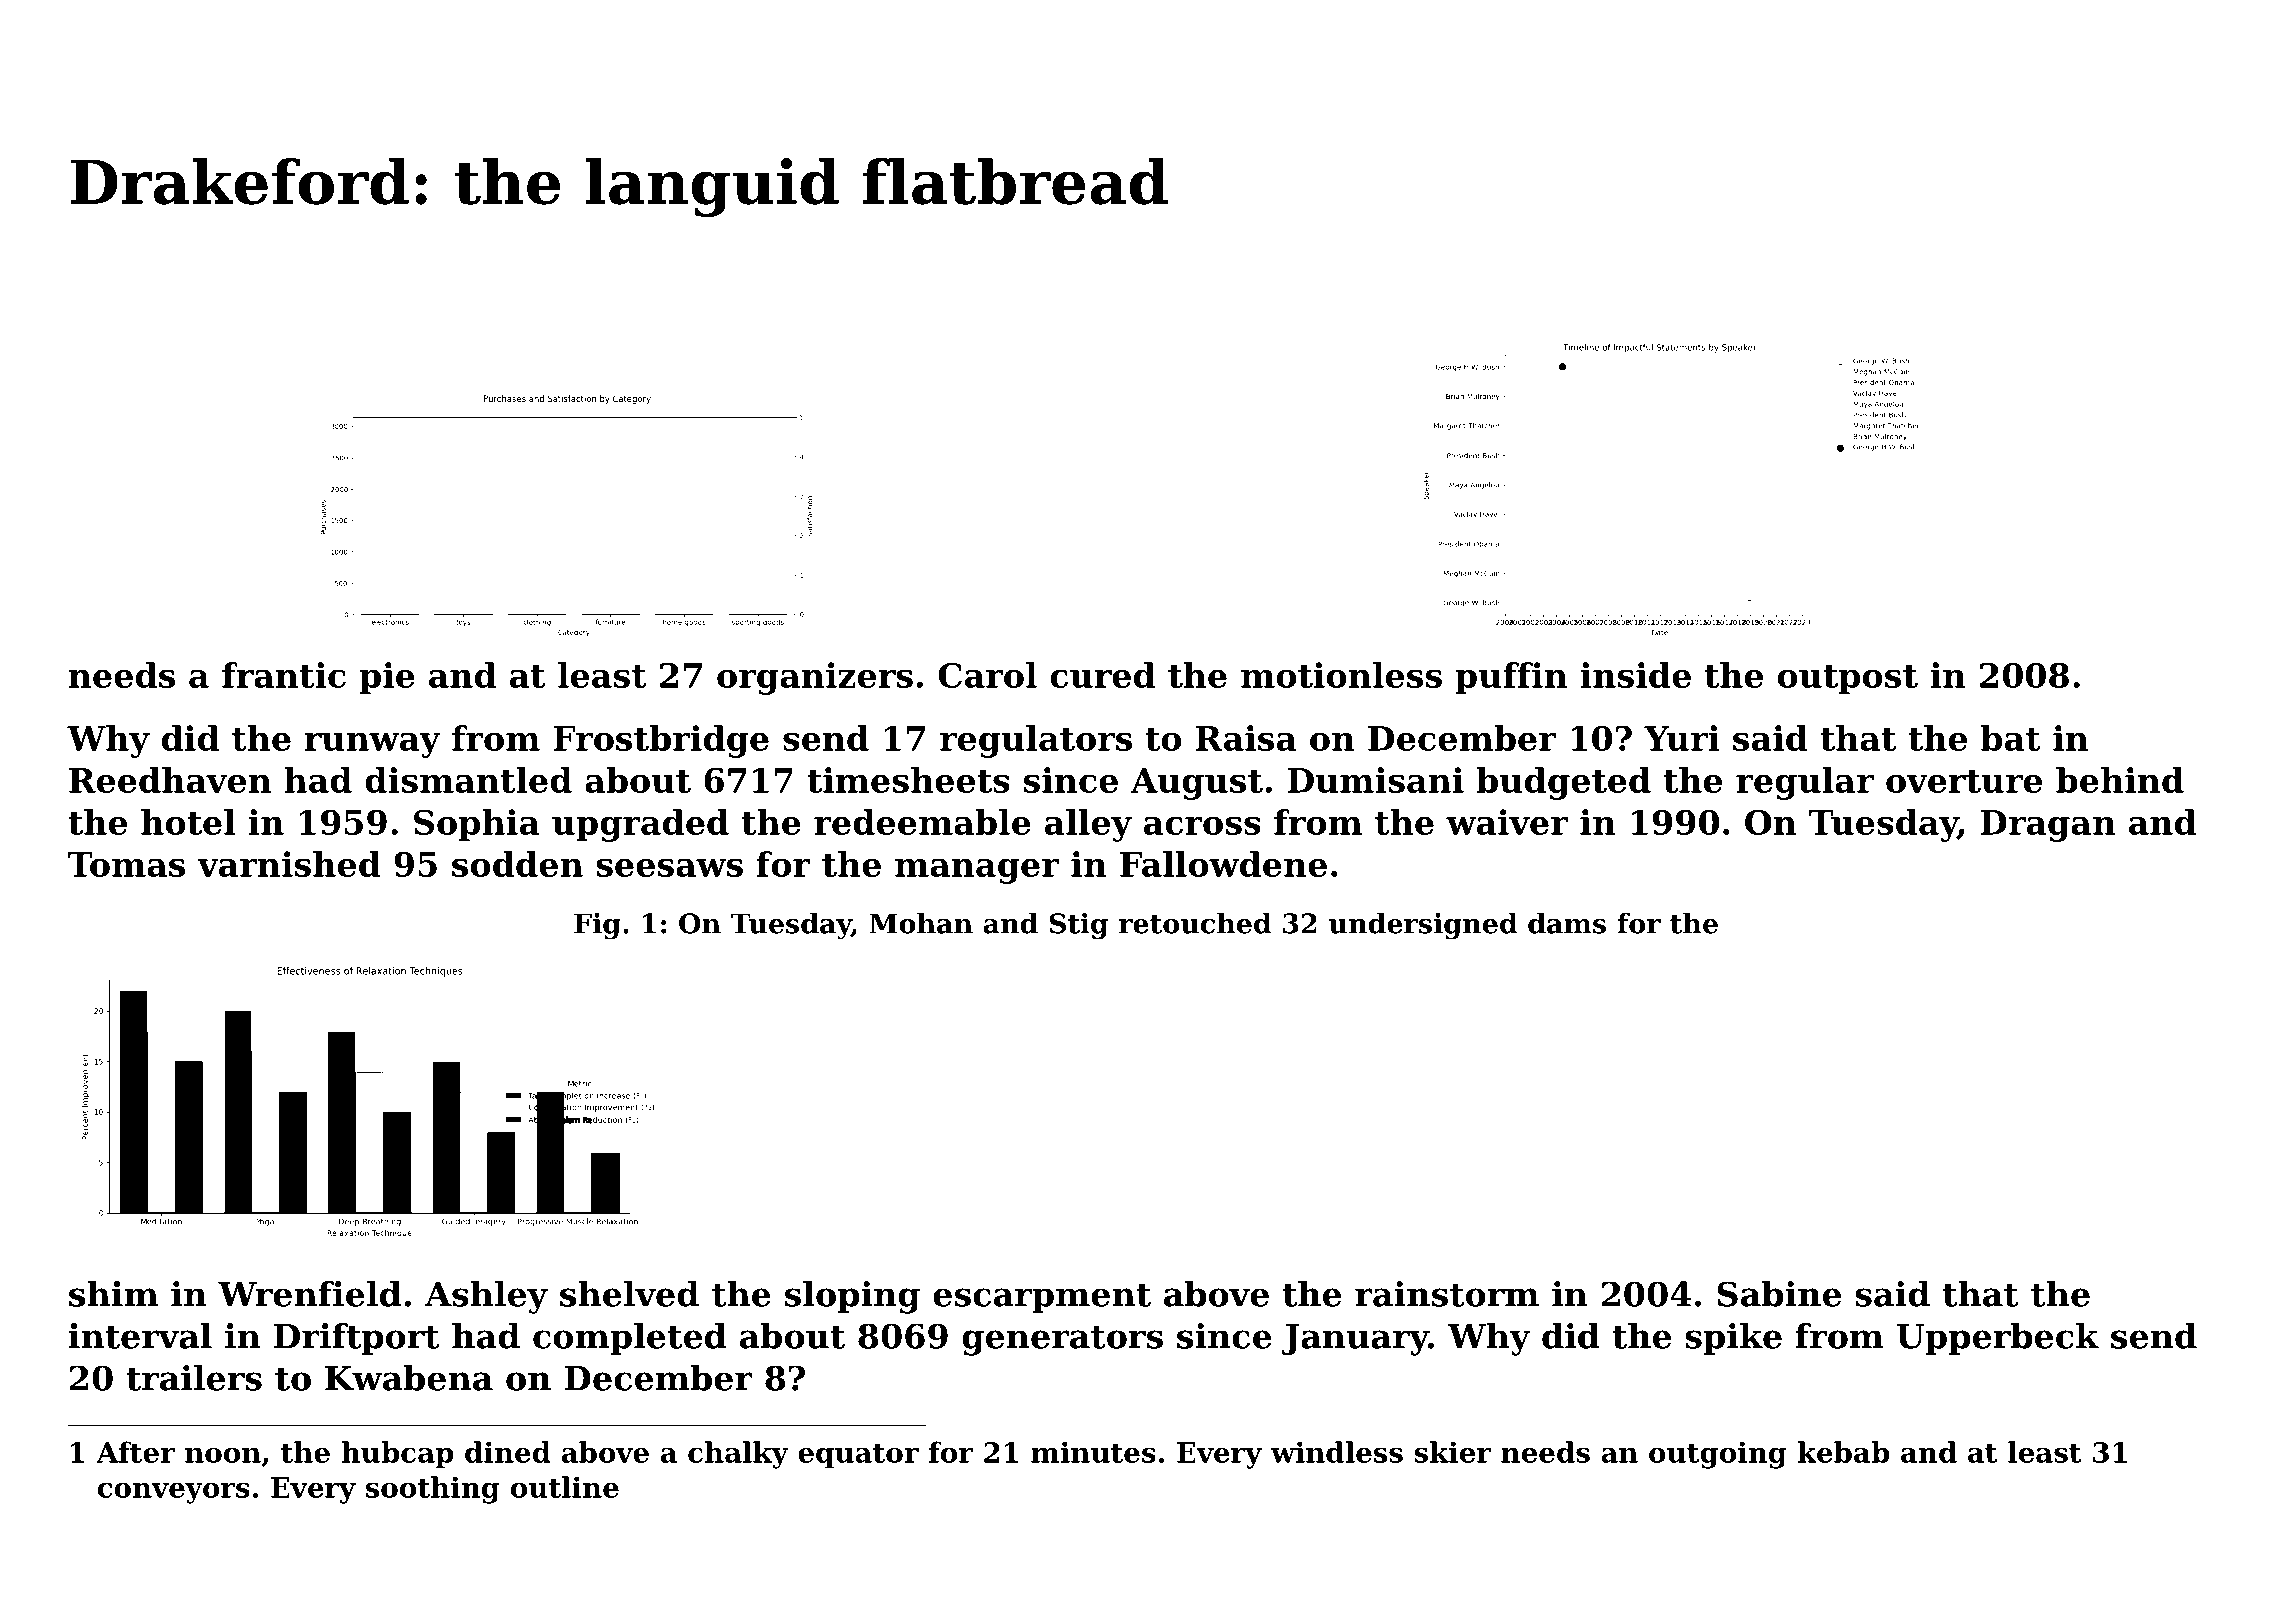 Image resolution: width=2292 pixels, height=1620 pixels. Describe the element at coordinates (1337, 1452) in the screenshot. I see `windless` at that location.
